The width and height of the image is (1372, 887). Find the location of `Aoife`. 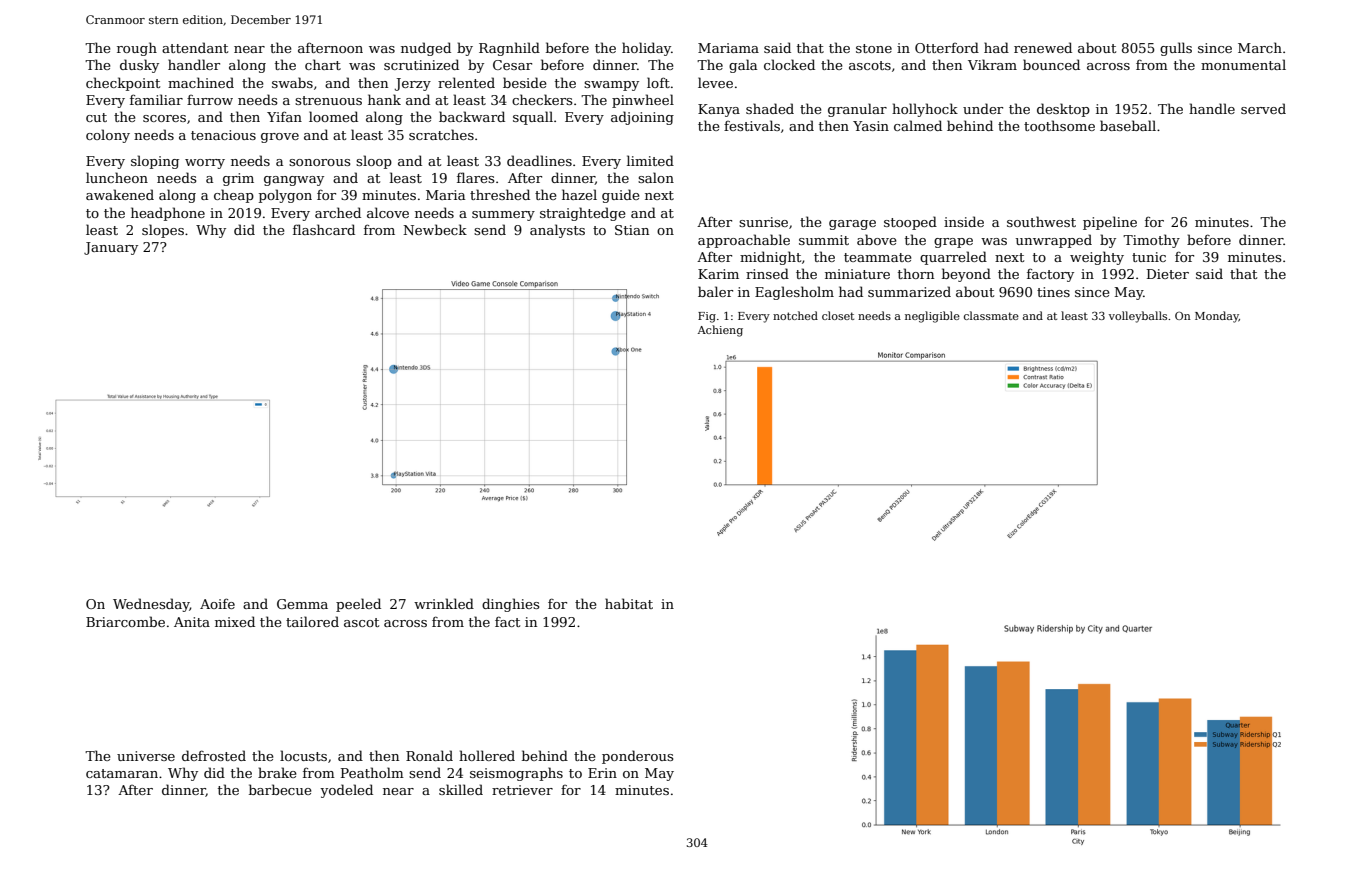

Aoife is located at coordinates (217, 603).
